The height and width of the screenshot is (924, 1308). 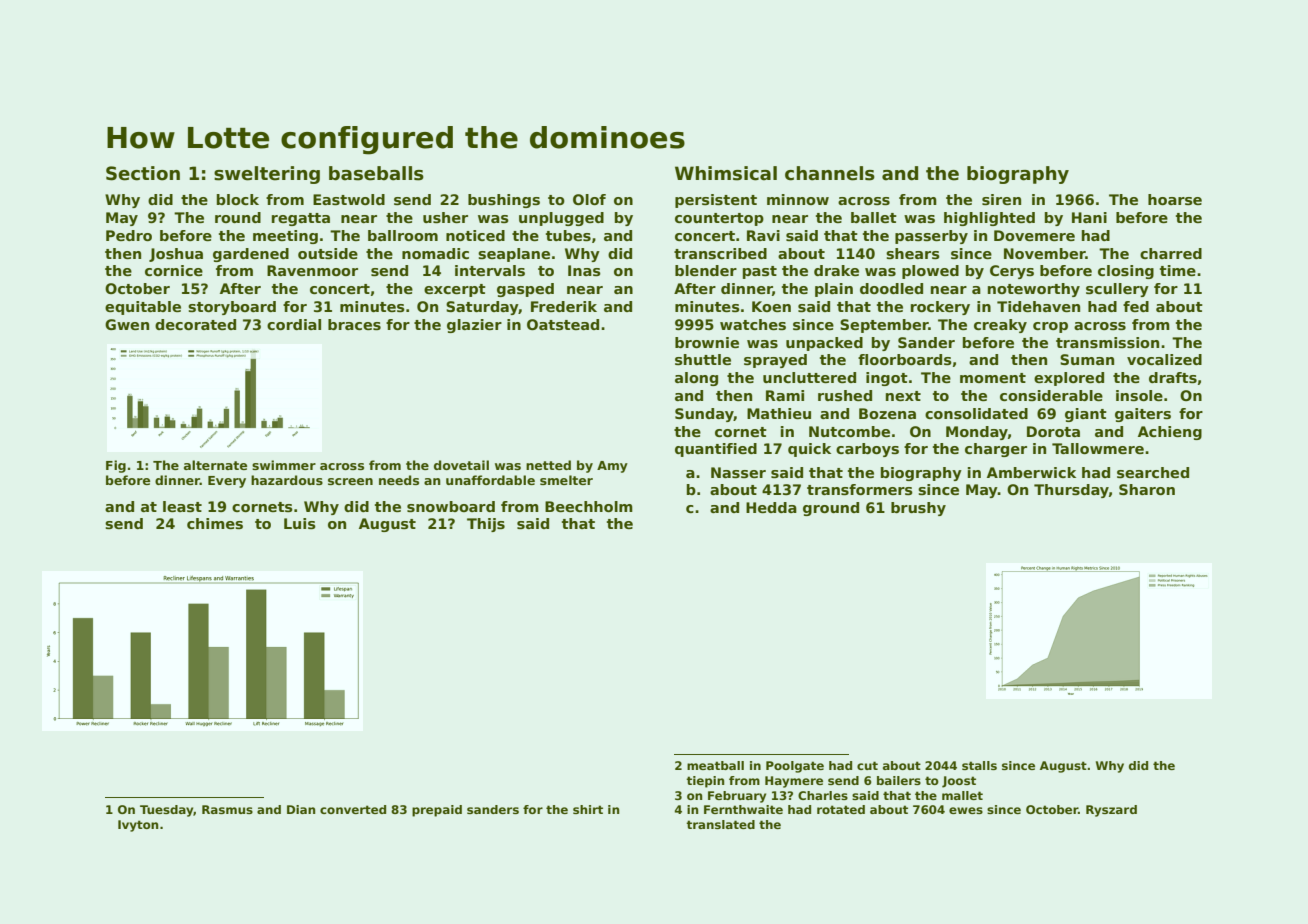 I want to click on decorated, so click(x=195, y=324).
